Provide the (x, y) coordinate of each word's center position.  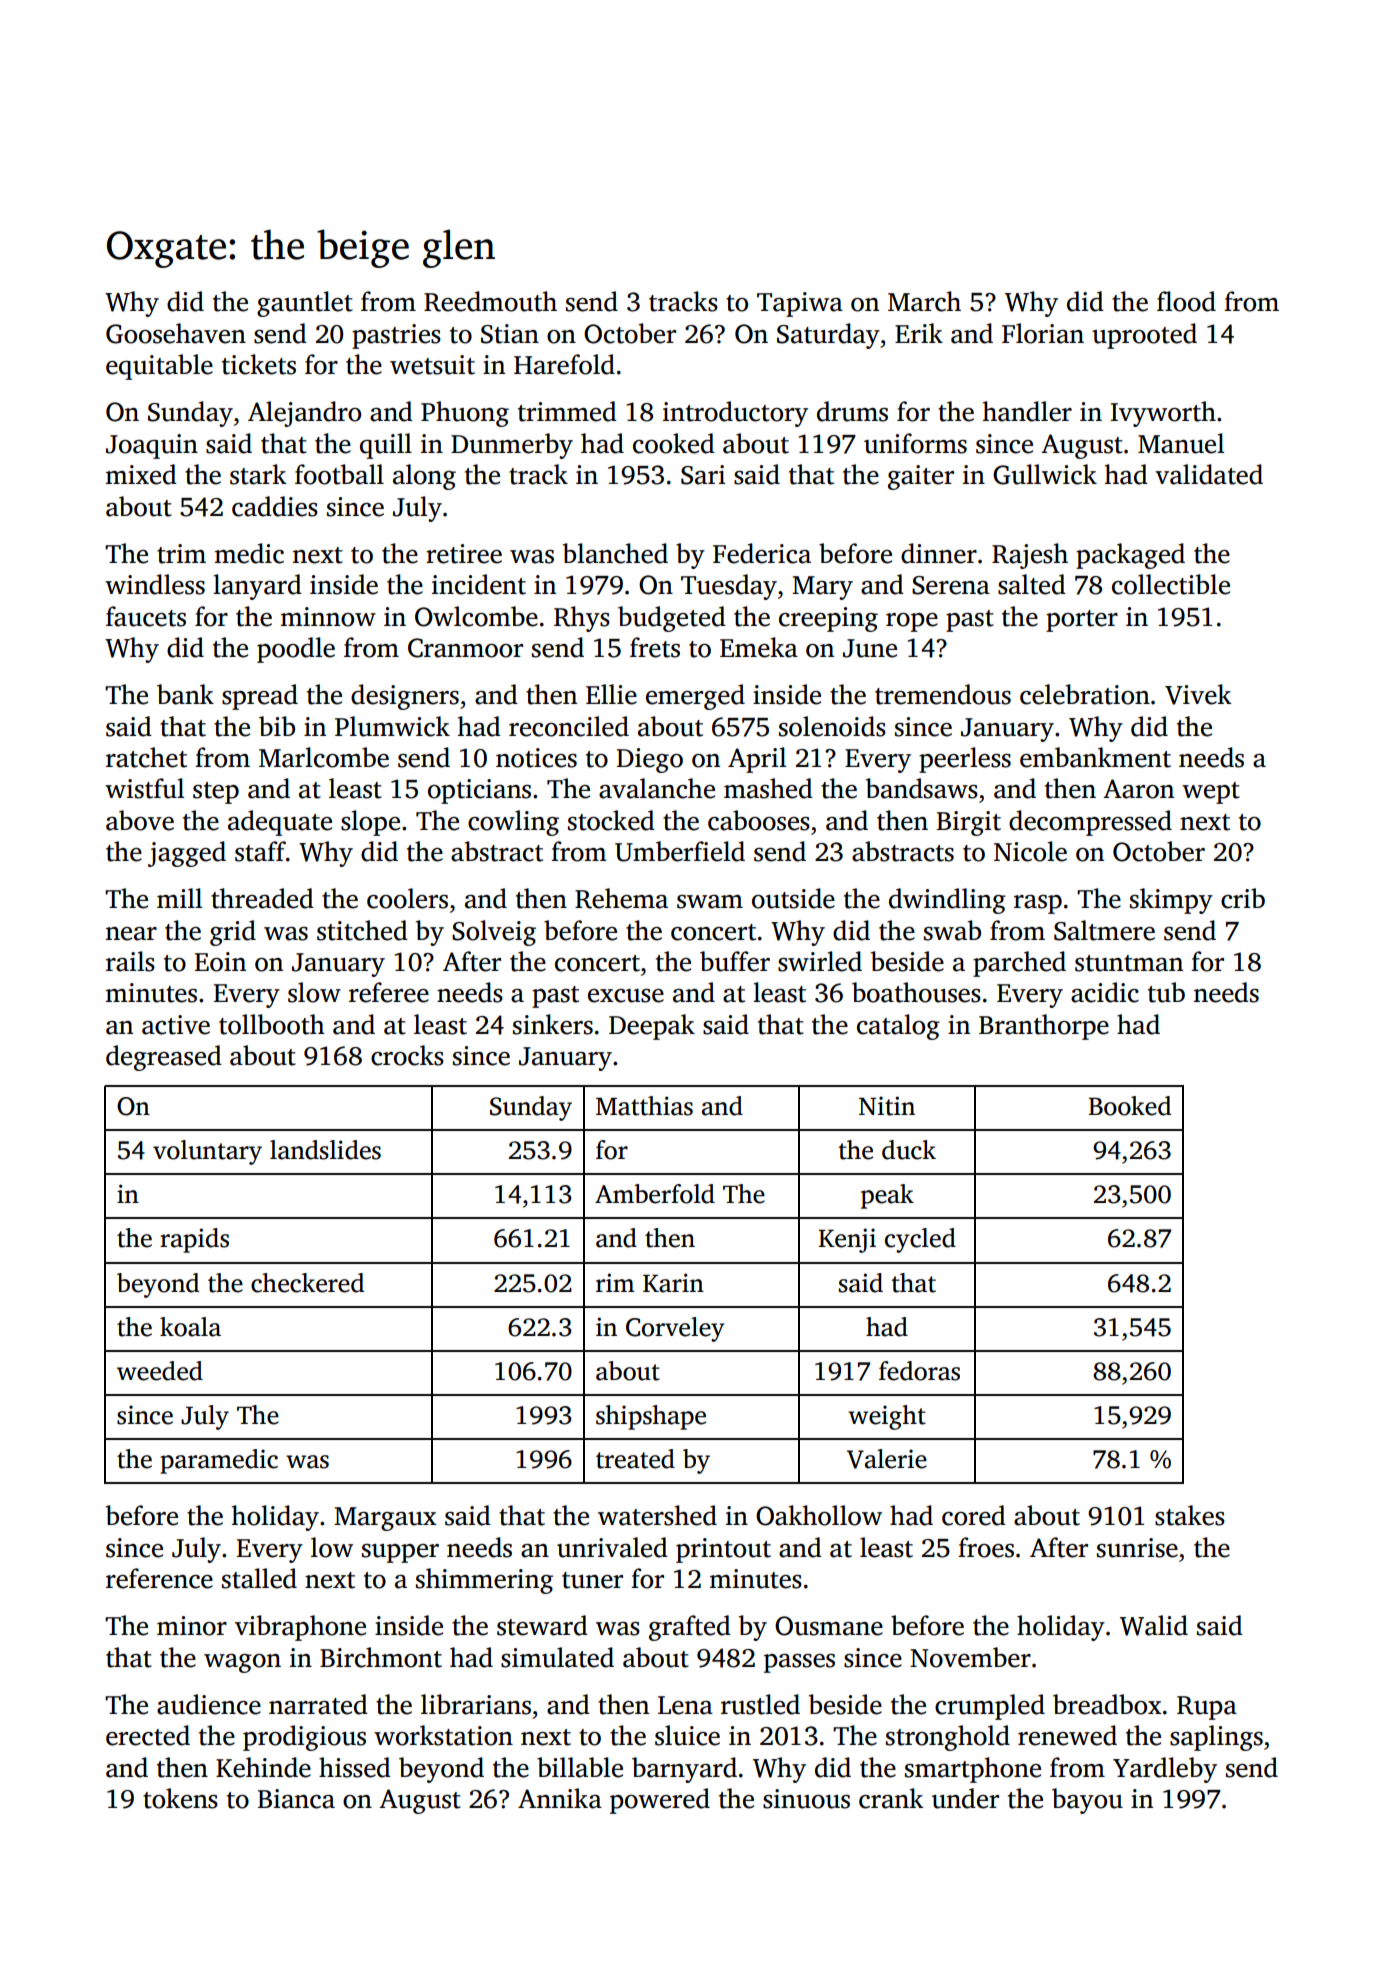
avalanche (657, 788)
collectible (1171, 584)
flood (1186, 301)
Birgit (969, 823)
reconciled (569, 726)
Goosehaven (176, 333)
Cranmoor (465, 648)
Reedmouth (490, 301)
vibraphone (300, 1628)
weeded (160, 1371)
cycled (920, 1240)
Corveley (675, 1329)
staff (260, 851)
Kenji (847, 1240)
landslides (325, 1150)
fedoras (919, 1371)
